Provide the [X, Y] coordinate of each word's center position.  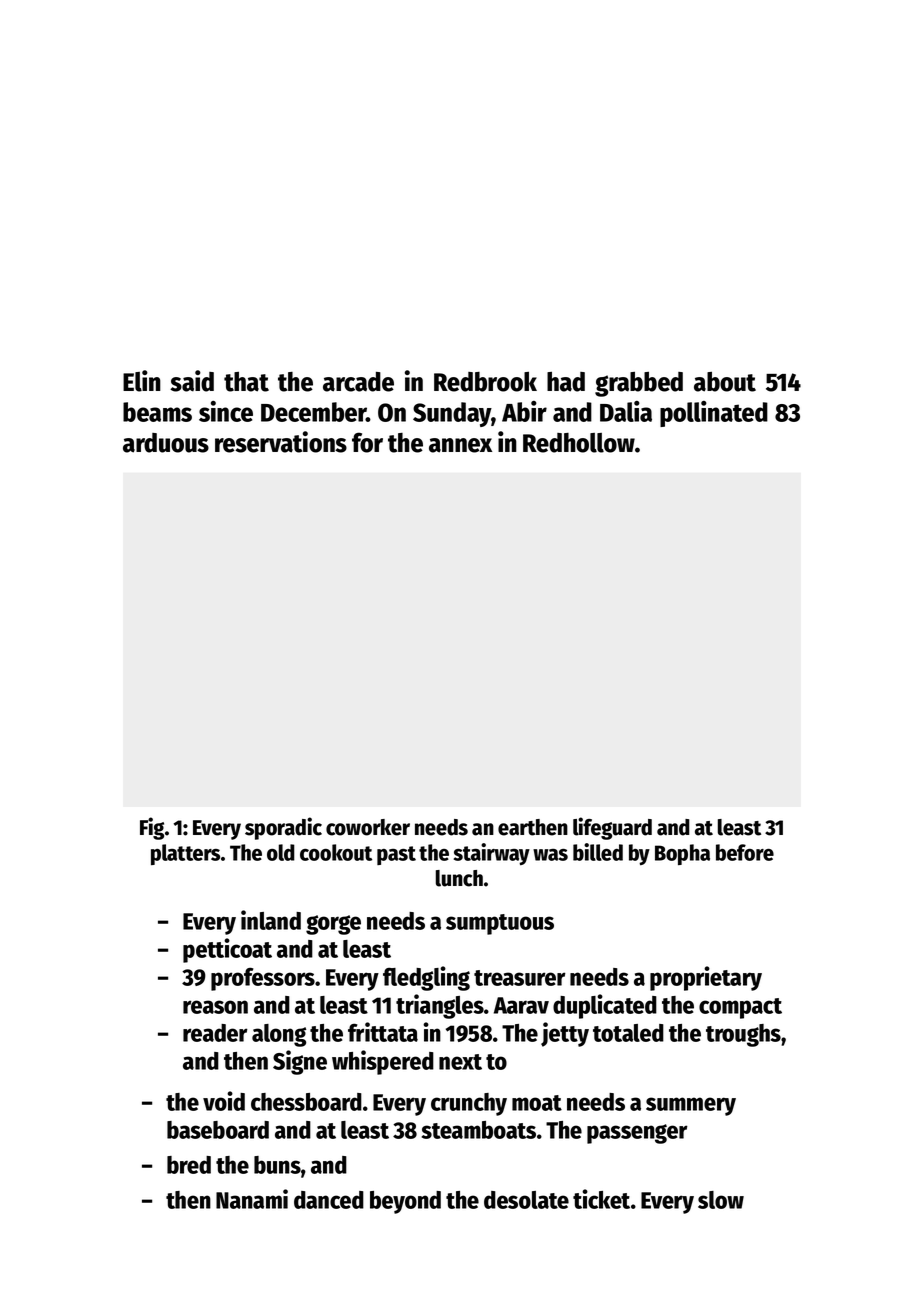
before [745, 852]
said [192, 381]
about [725, 382]
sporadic [283, 828]
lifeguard [612, 828]
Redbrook [485, 382]
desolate [526, 1200]
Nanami [252, 1199]
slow [721, 1200]
